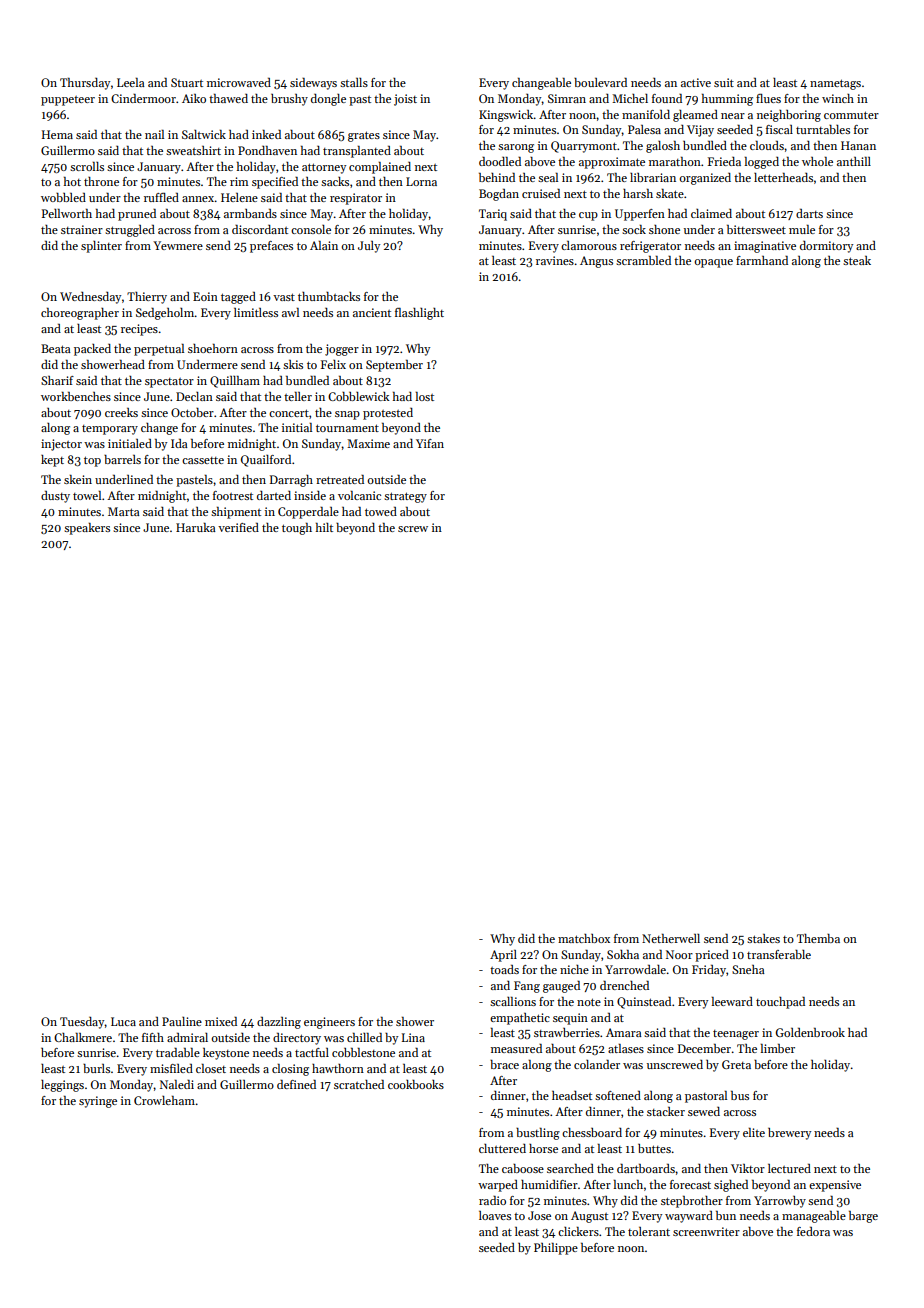  I want to click on Philippe, so click(556, 1249).
